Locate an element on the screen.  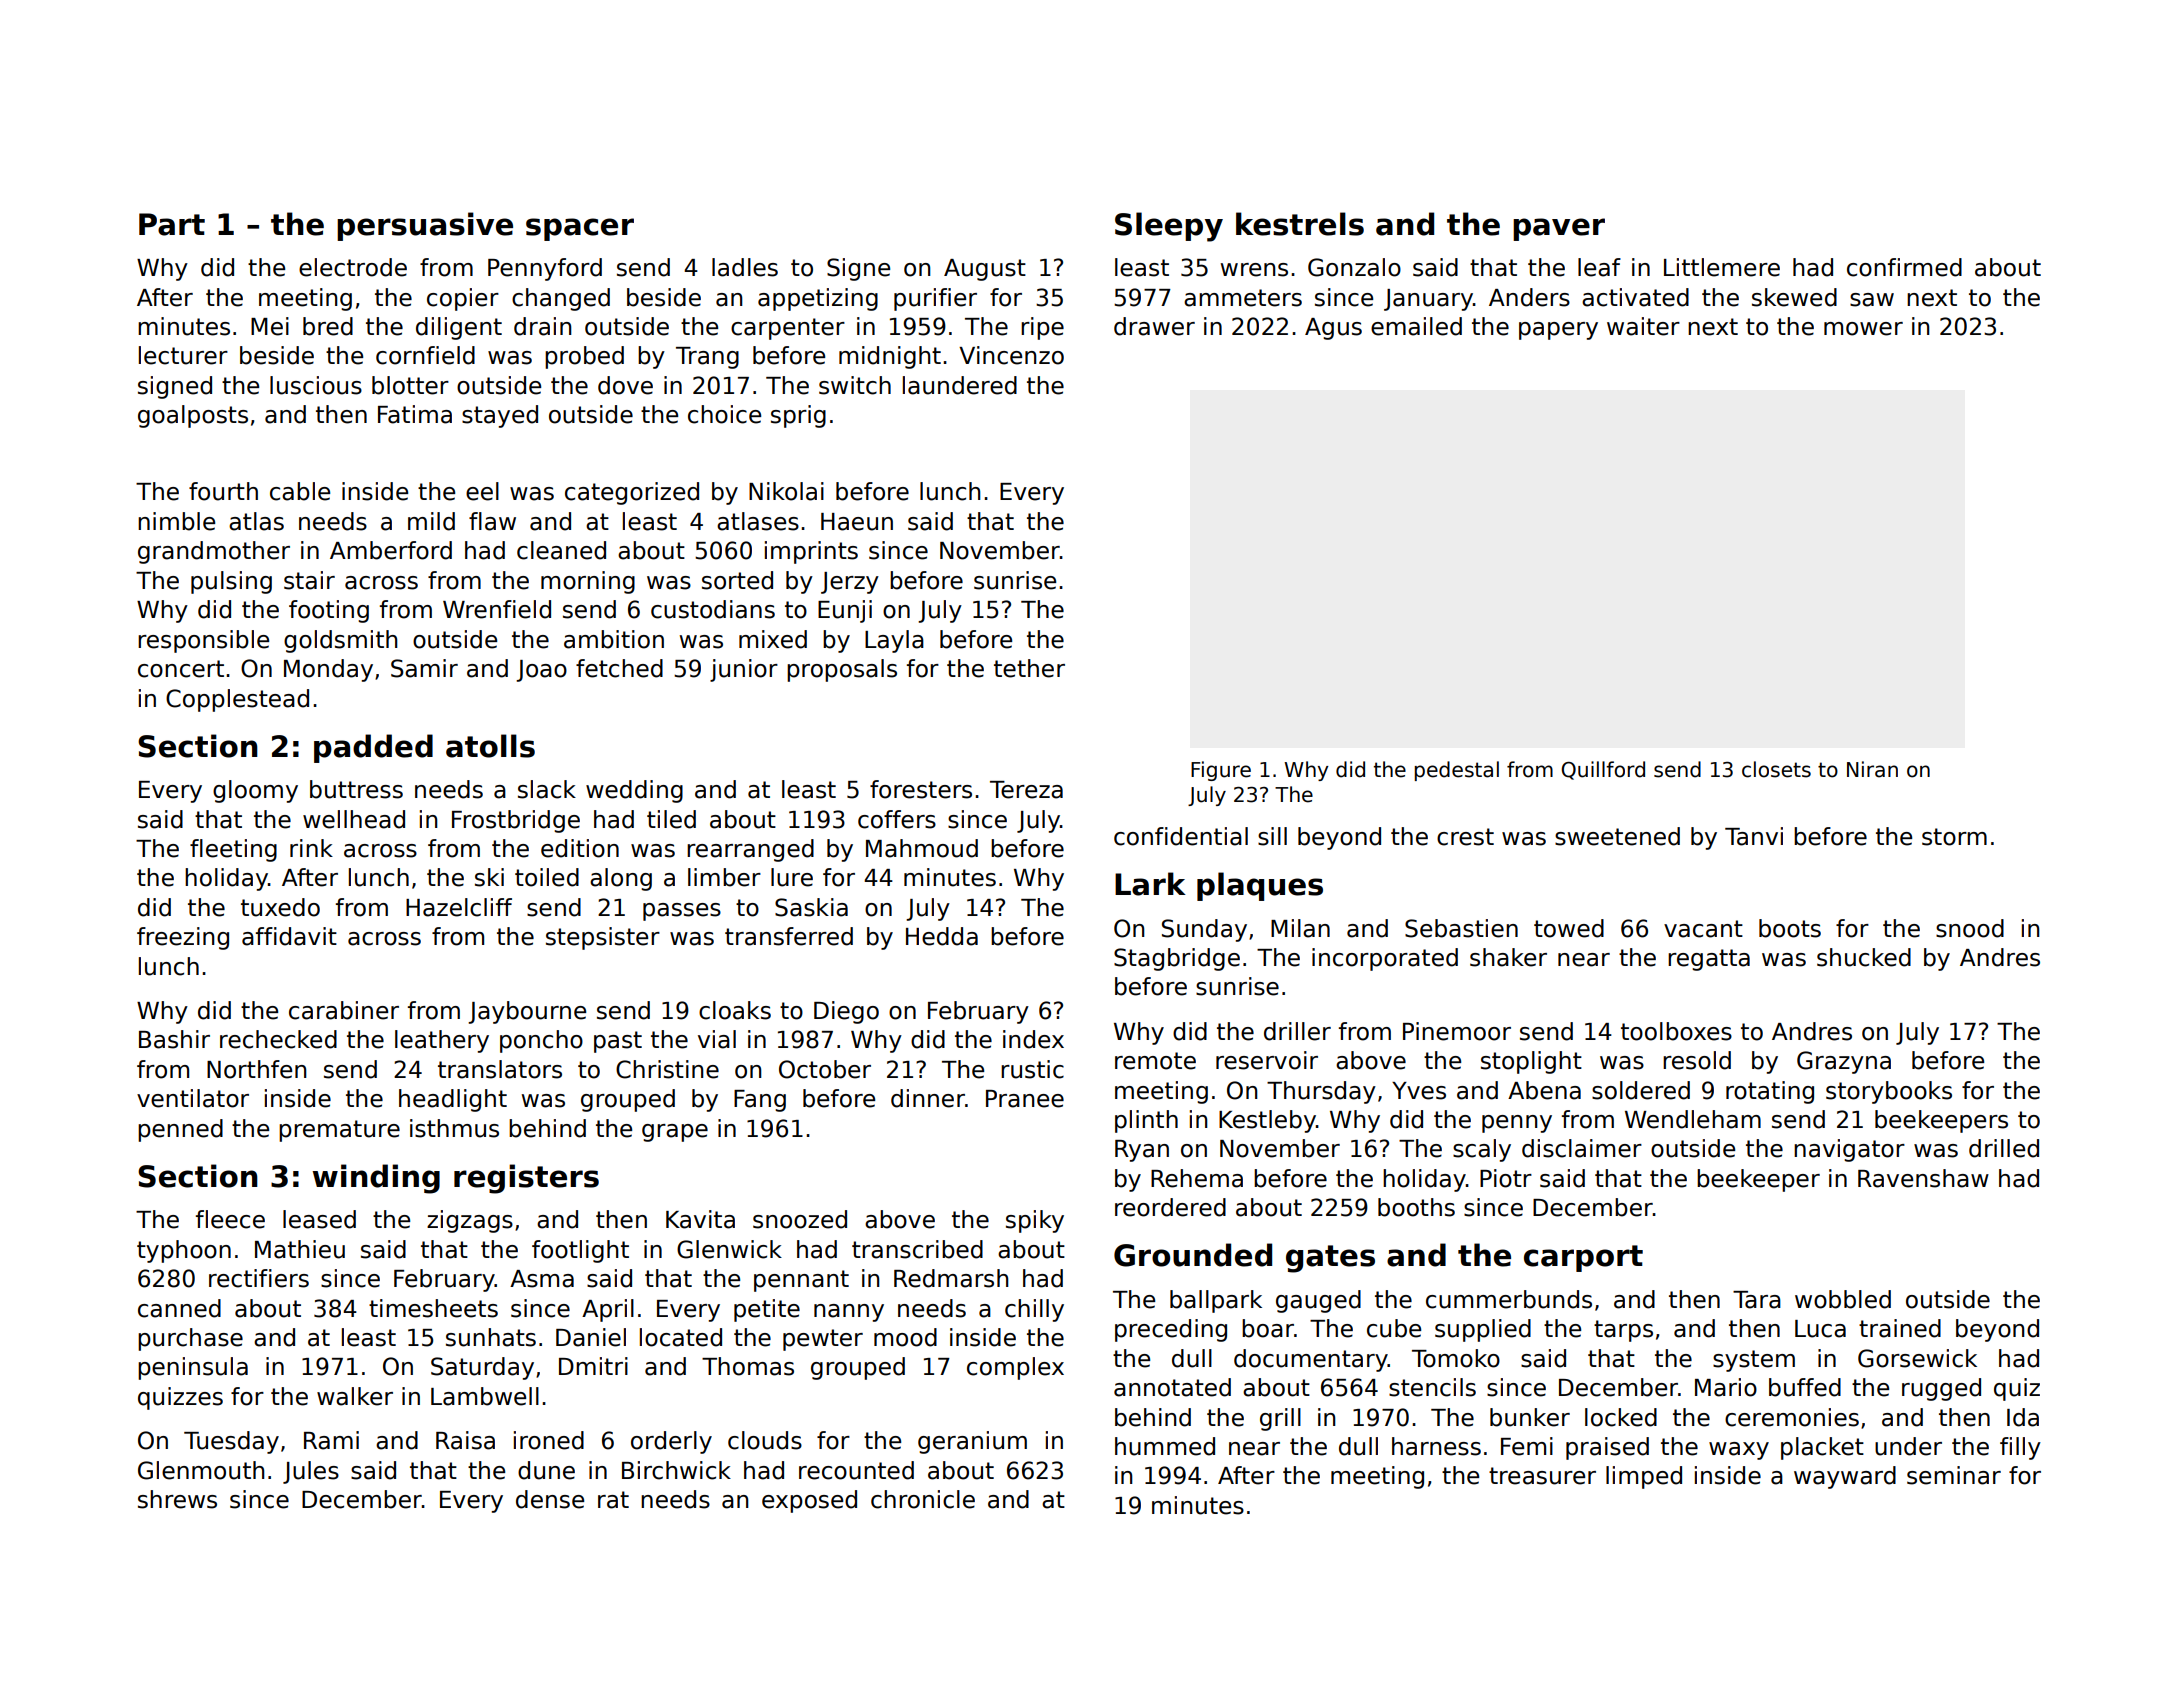
chilly is located at coordinates (1034, 1310).
